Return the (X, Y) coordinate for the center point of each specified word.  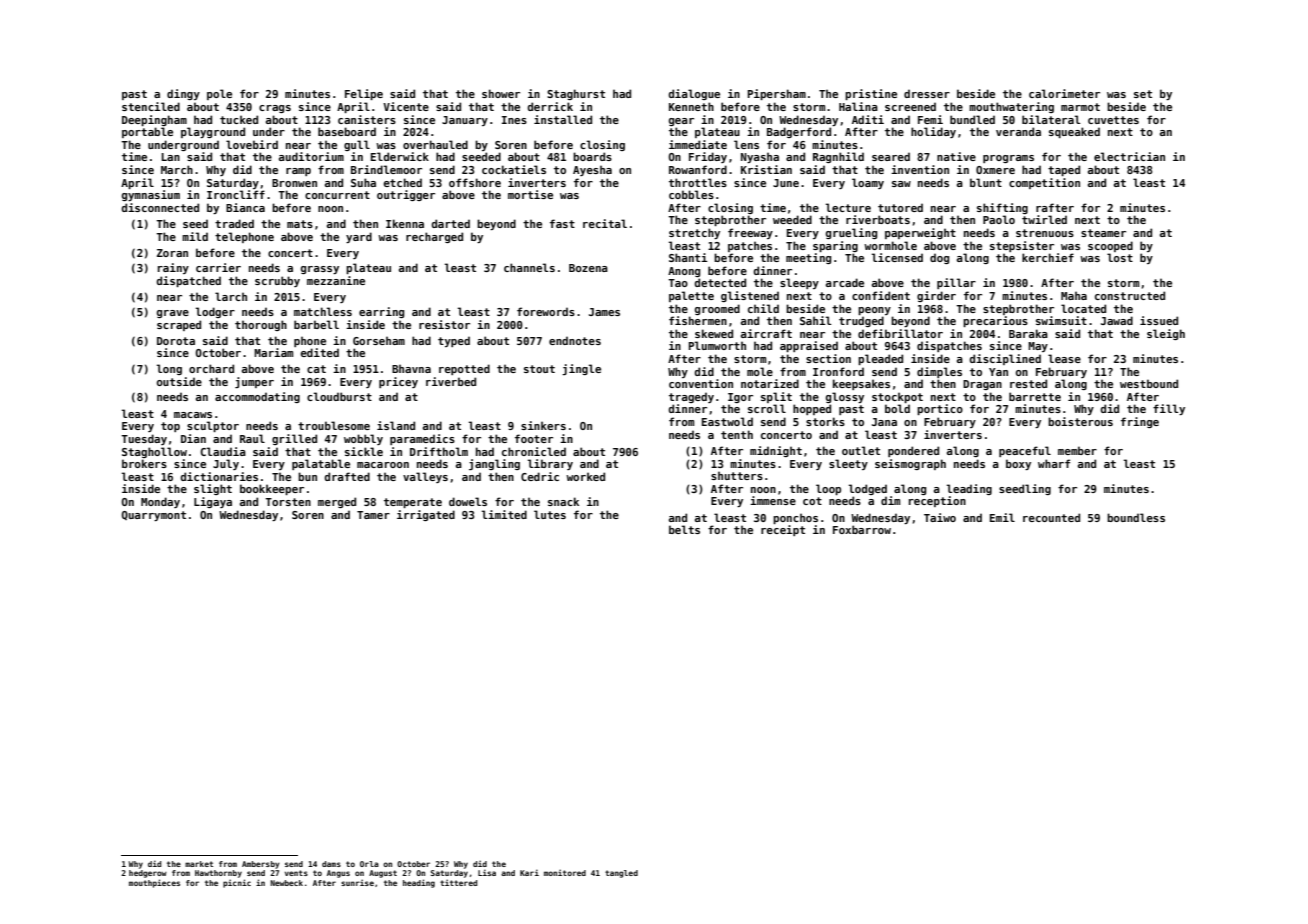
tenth (737, 434)
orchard (211, 368)
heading (419, 883)
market (199, 864)
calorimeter (1064, 93)
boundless (1136, 517)
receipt (783, 530)
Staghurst (576, 94)
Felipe (364, 94)
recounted (1051, 517)
